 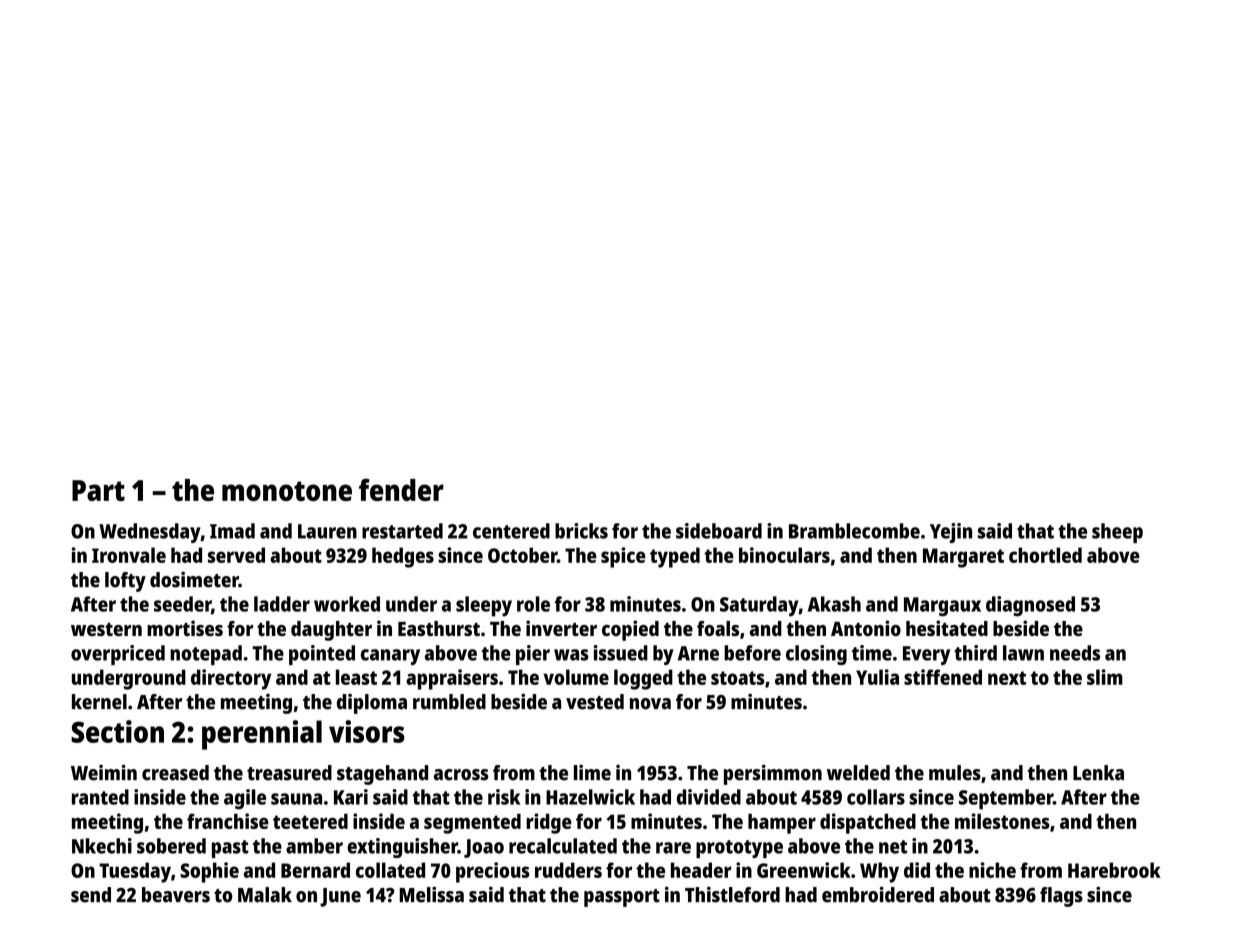 I want to click on beavers, so click(x=176, y=895).
